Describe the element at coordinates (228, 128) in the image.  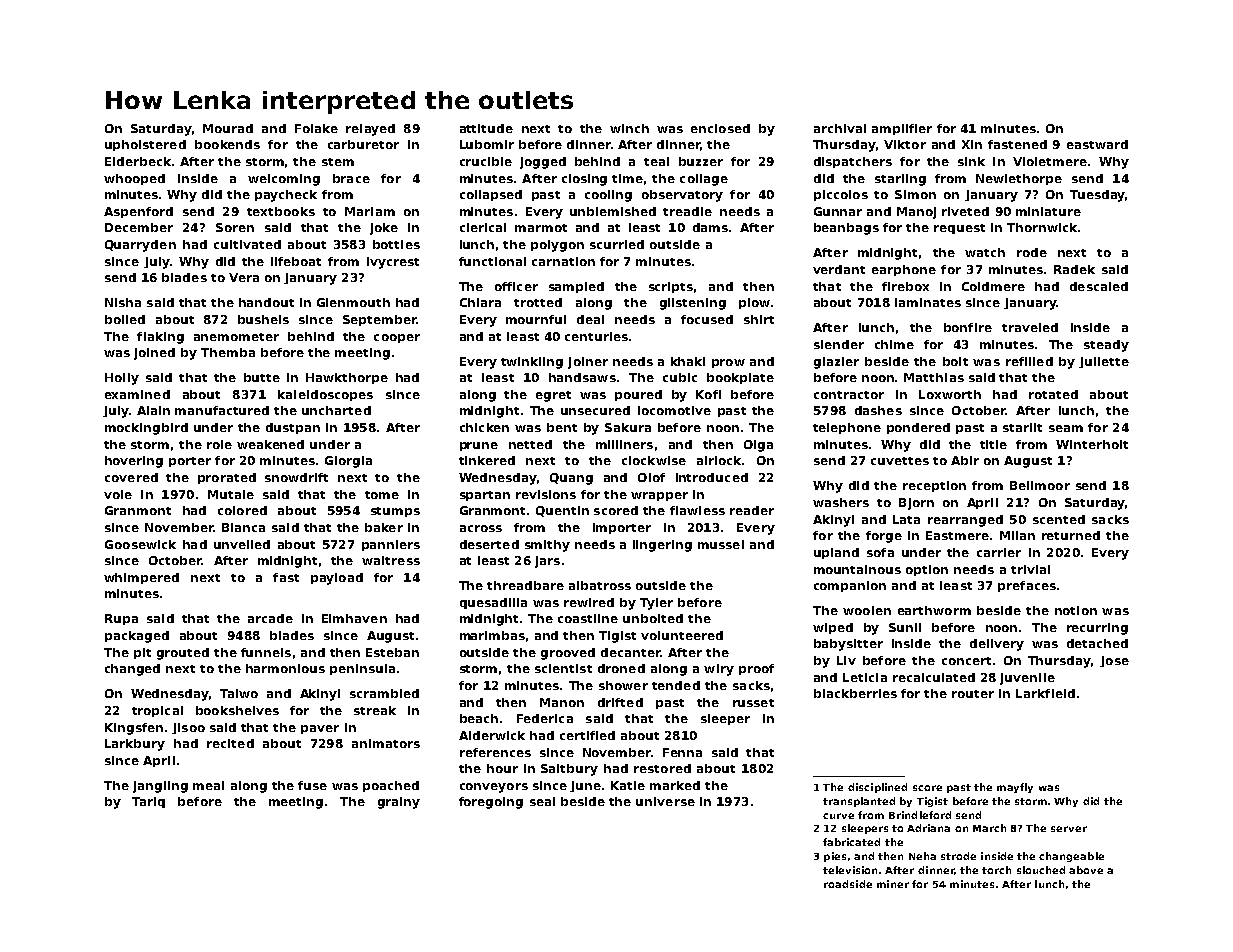
I see `Mourad` at that location.
